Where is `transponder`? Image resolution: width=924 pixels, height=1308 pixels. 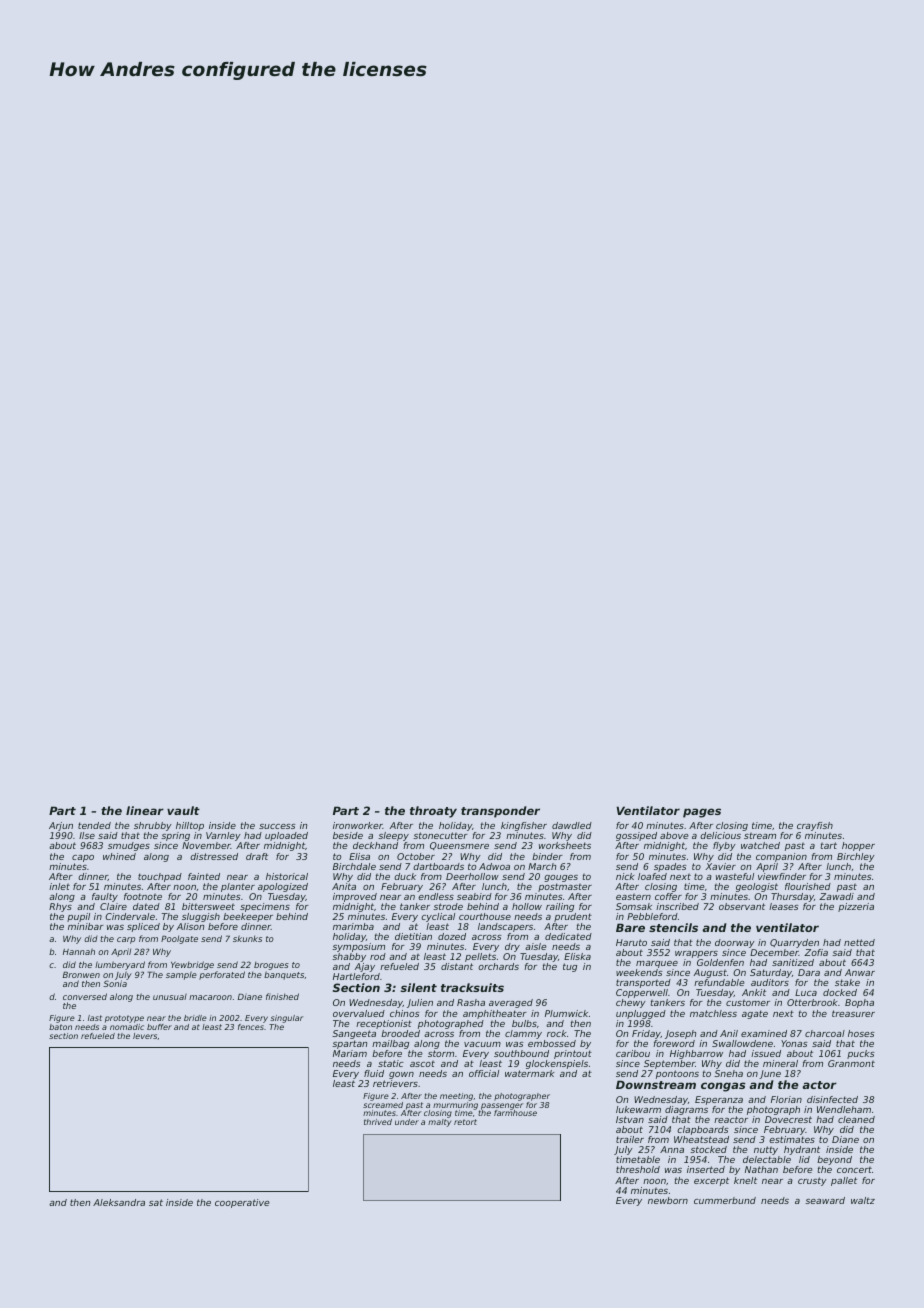
transponder is located at coordinates (500, 812).
